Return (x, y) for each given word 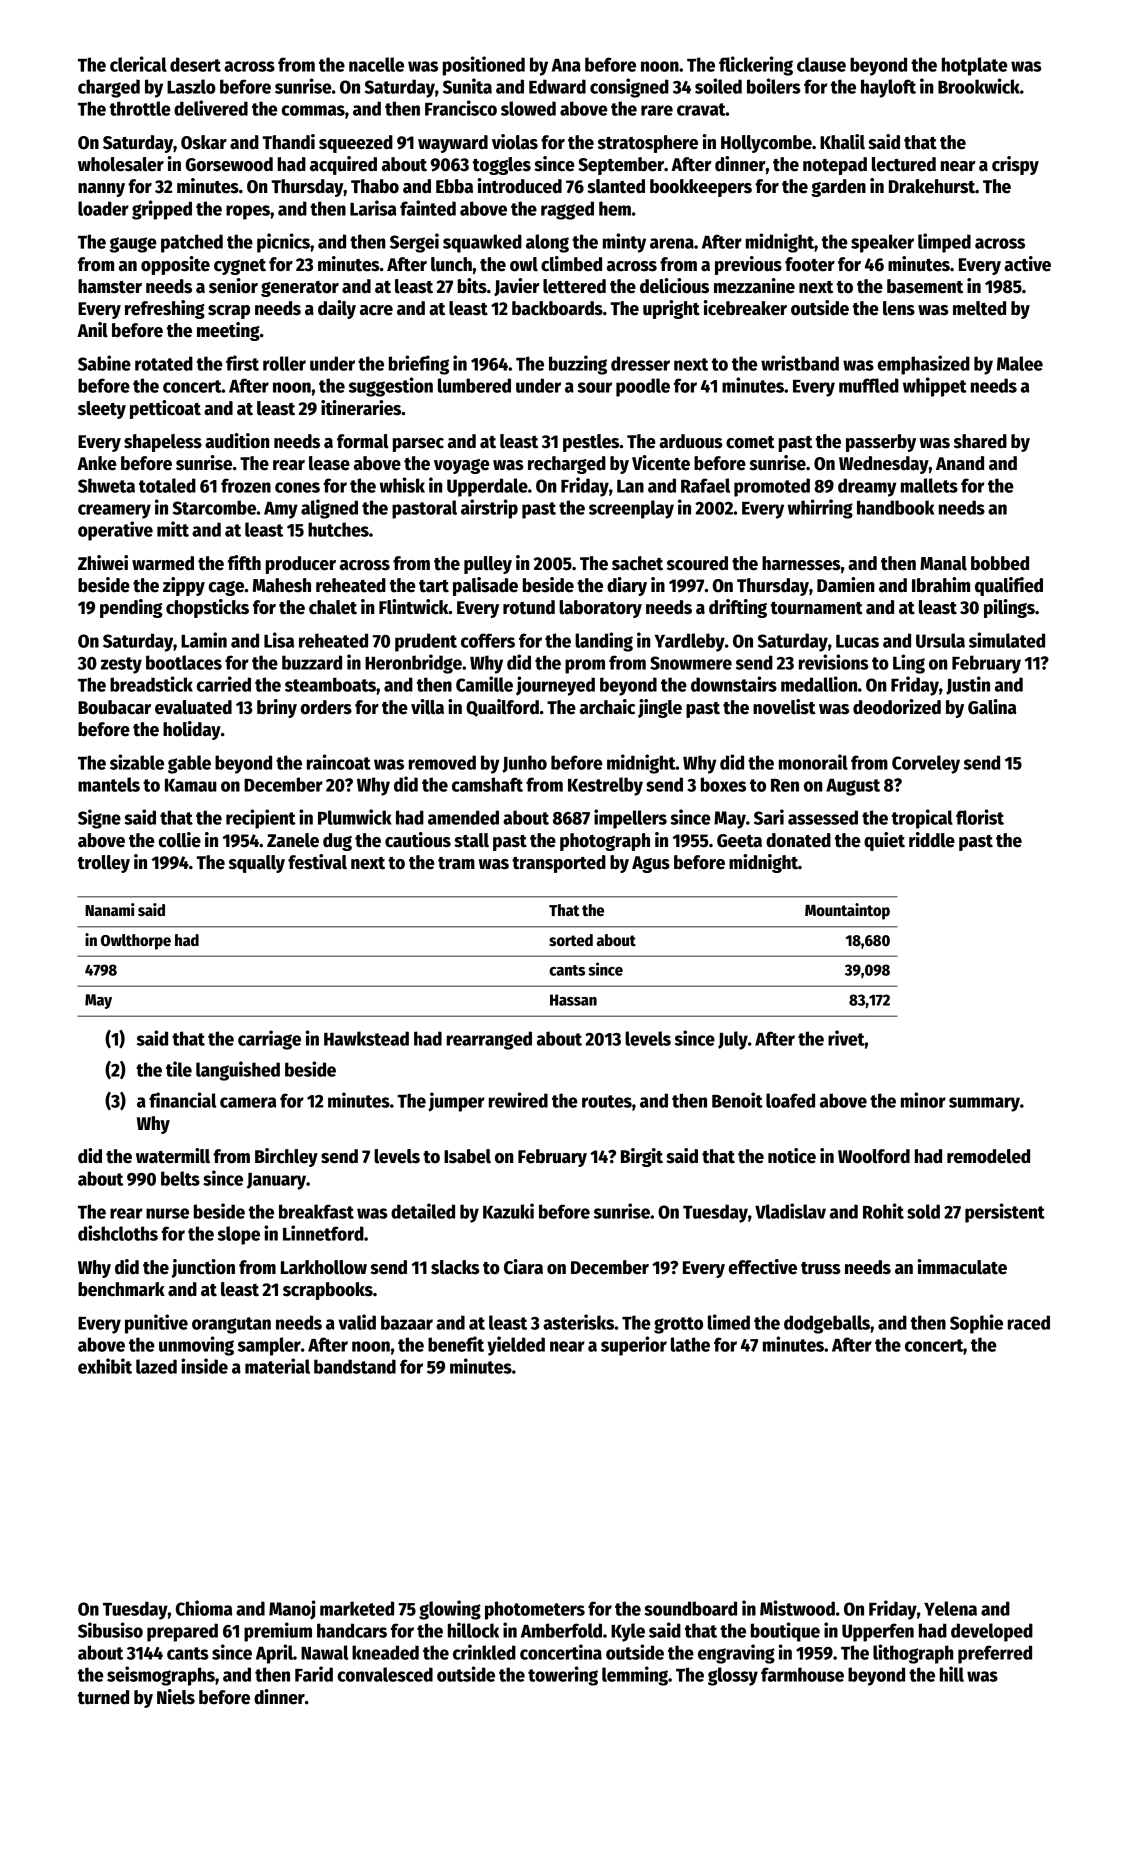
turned (103, 1697)
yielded (516, 1346)
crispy (1015, 165)
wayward (453, 144)
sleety (102, 410)
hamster (110, 286)
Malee (1020, 363)
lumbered (474, 385)
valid (357, 1322)
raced (1029, 1322)
